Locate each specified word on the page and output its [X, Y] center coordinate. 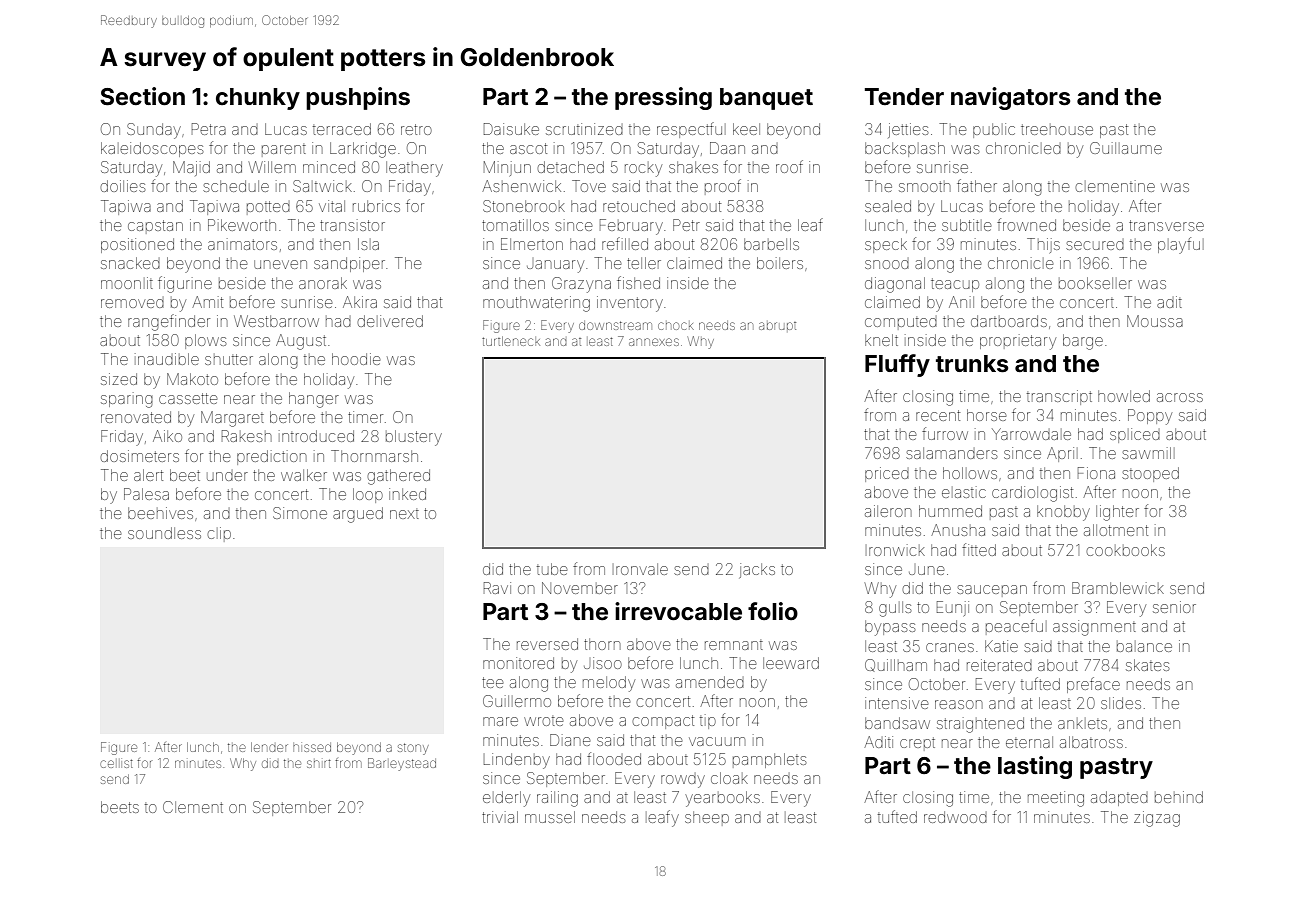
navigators [1011, 98]
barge [1083, 342]
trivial [500, 817]
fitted [979, 549]
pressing [663, 98]
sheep [707, 817]
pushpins [358, 98]
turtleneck [511, 341]
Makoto [192, 379]
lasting [1035, 767]
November [580, 588]
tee [492, 682]
